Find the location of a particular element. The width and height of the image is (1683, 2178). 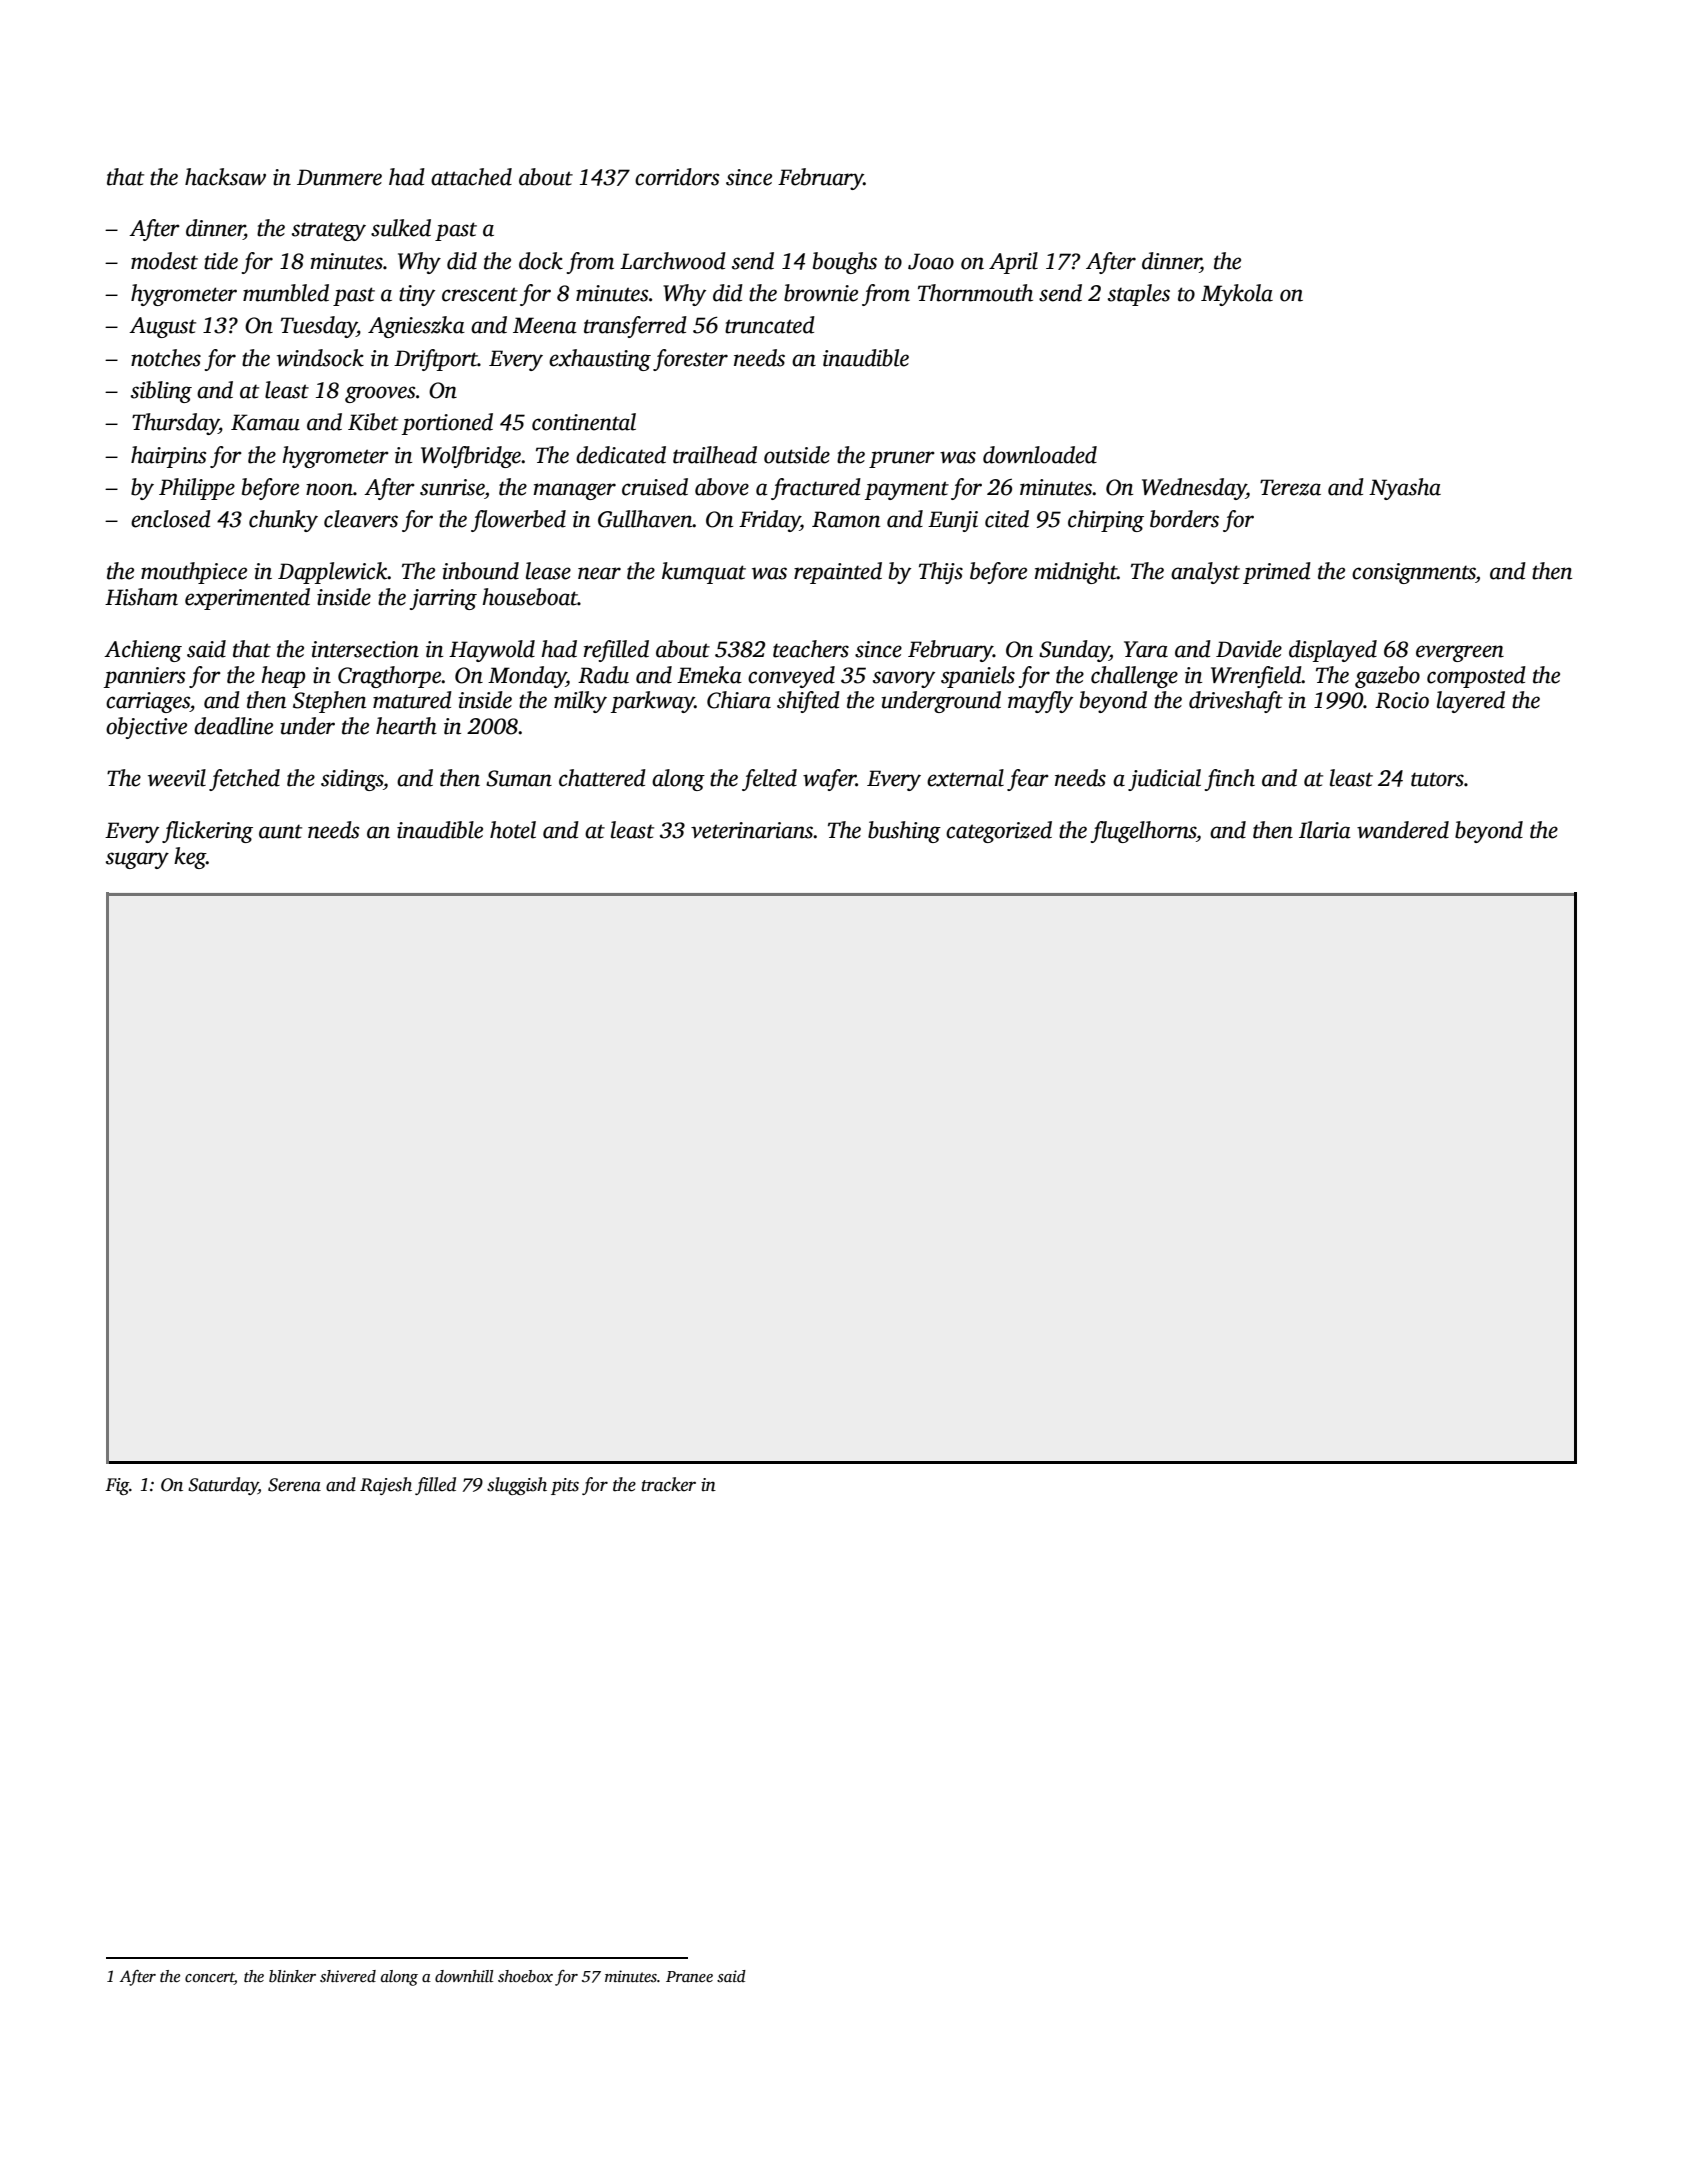

shoebox is located at coordinates (525, 1976).
